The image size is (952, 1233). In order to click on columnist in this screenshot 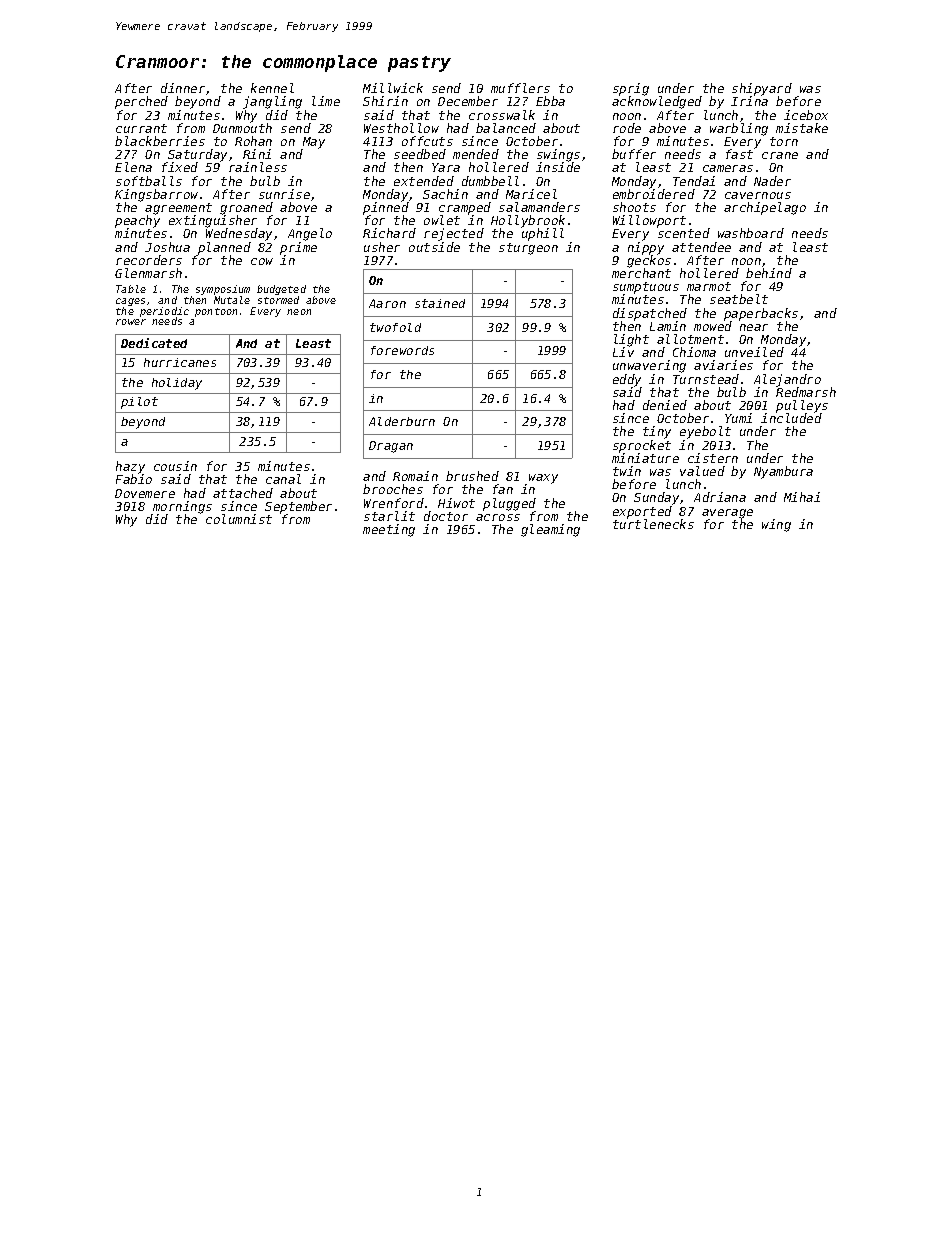, I will do `click(239, 519)`.
